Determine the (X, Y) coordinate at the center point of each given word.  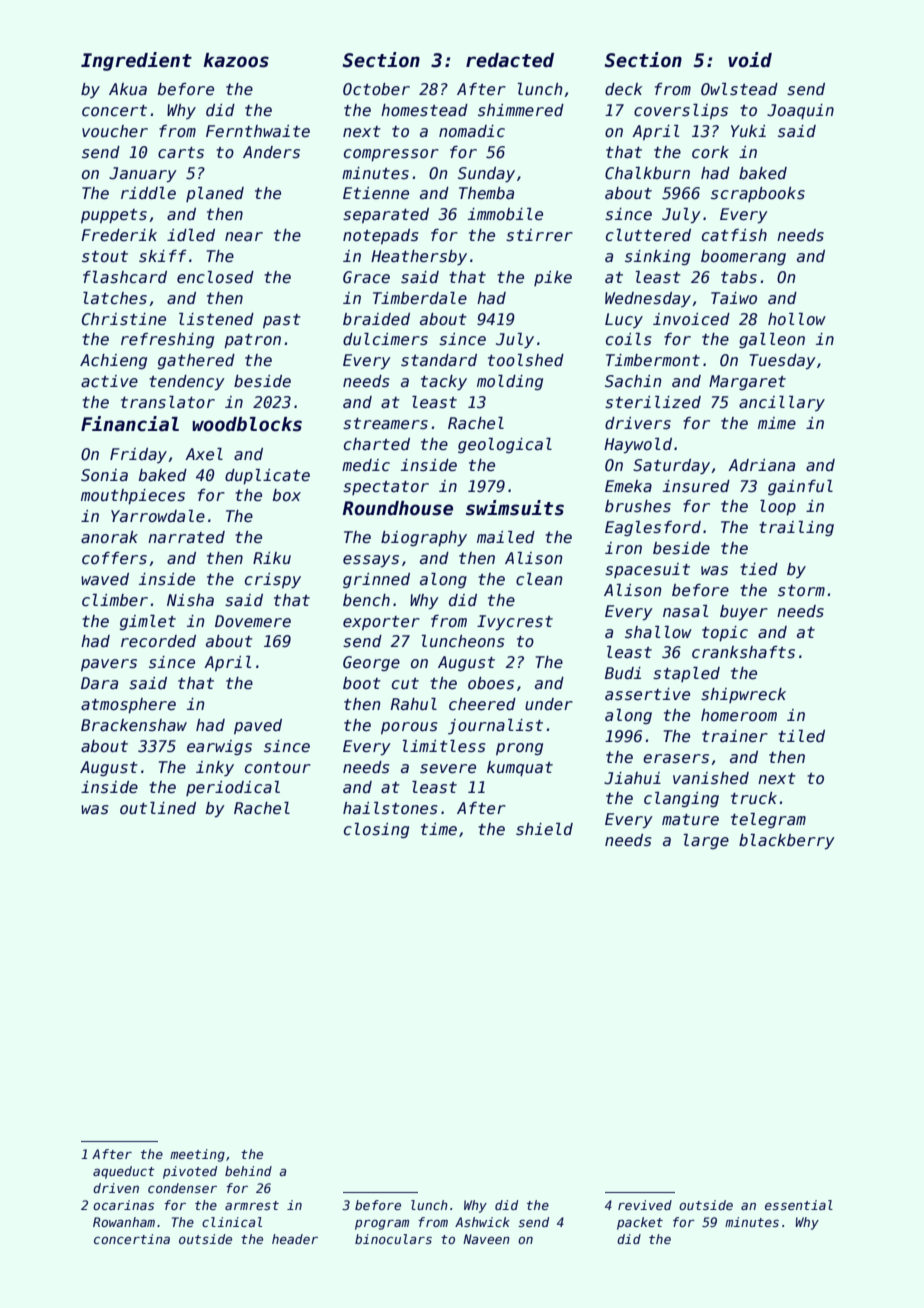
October (376, 89)
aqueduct (124, 1172)
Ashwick (482, 1222)
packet (640, 1223)
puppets (114, 216)
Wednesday (648, 299)
